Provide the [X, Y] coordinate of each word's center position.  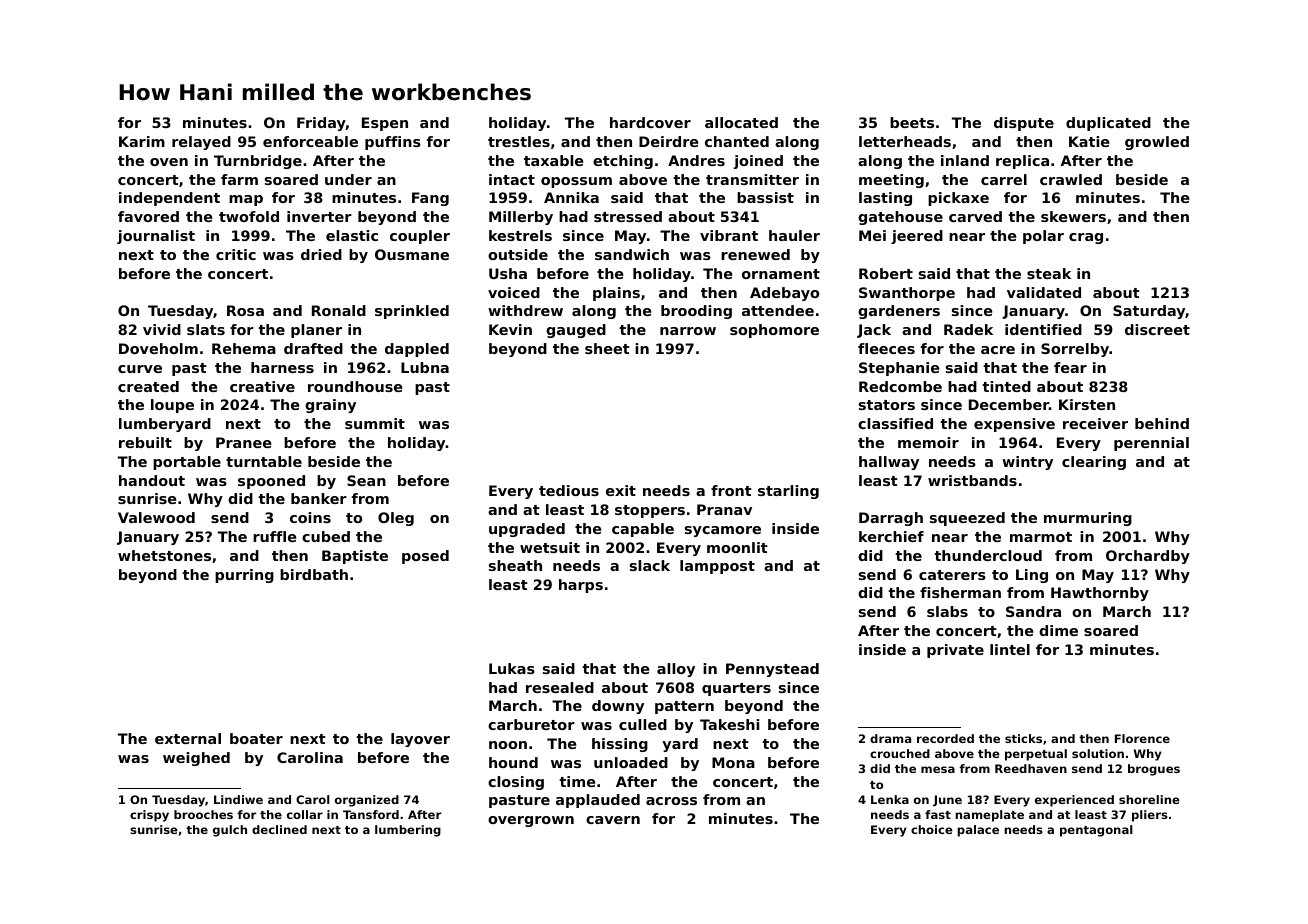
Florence [1142, 738]
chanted [737, 141]
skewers [1073, 216]
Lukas [512, 668]
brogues [1154, 770]
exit [621, 490]
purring [244, 576]
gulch [230, 831]
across [671, 801]
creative [262, 386]
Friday [321, 124]
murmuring [1088, 519]
